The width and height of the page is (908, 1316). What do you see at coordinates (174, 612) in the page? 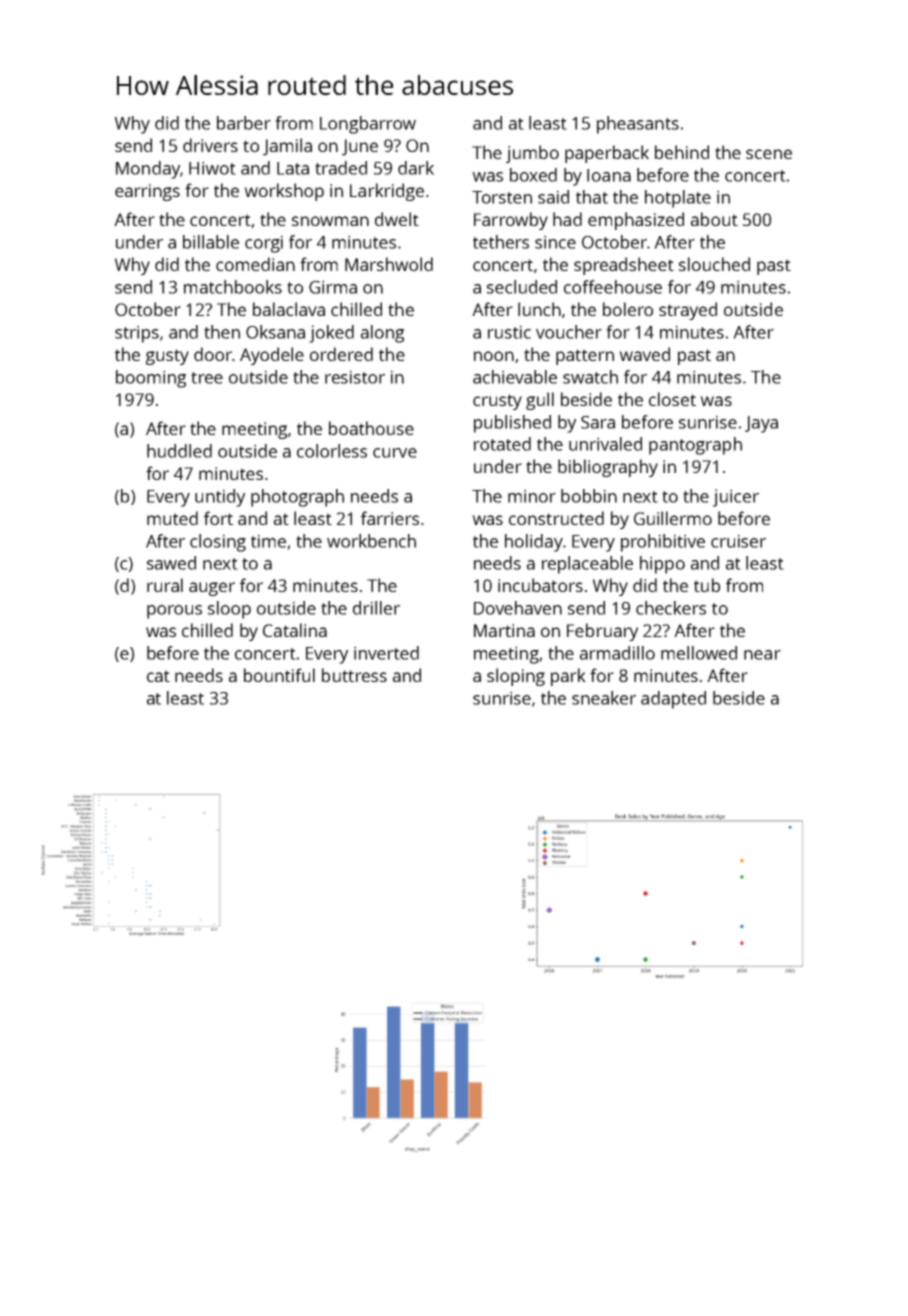
I see `porous` at bounding box center [174, 612].
